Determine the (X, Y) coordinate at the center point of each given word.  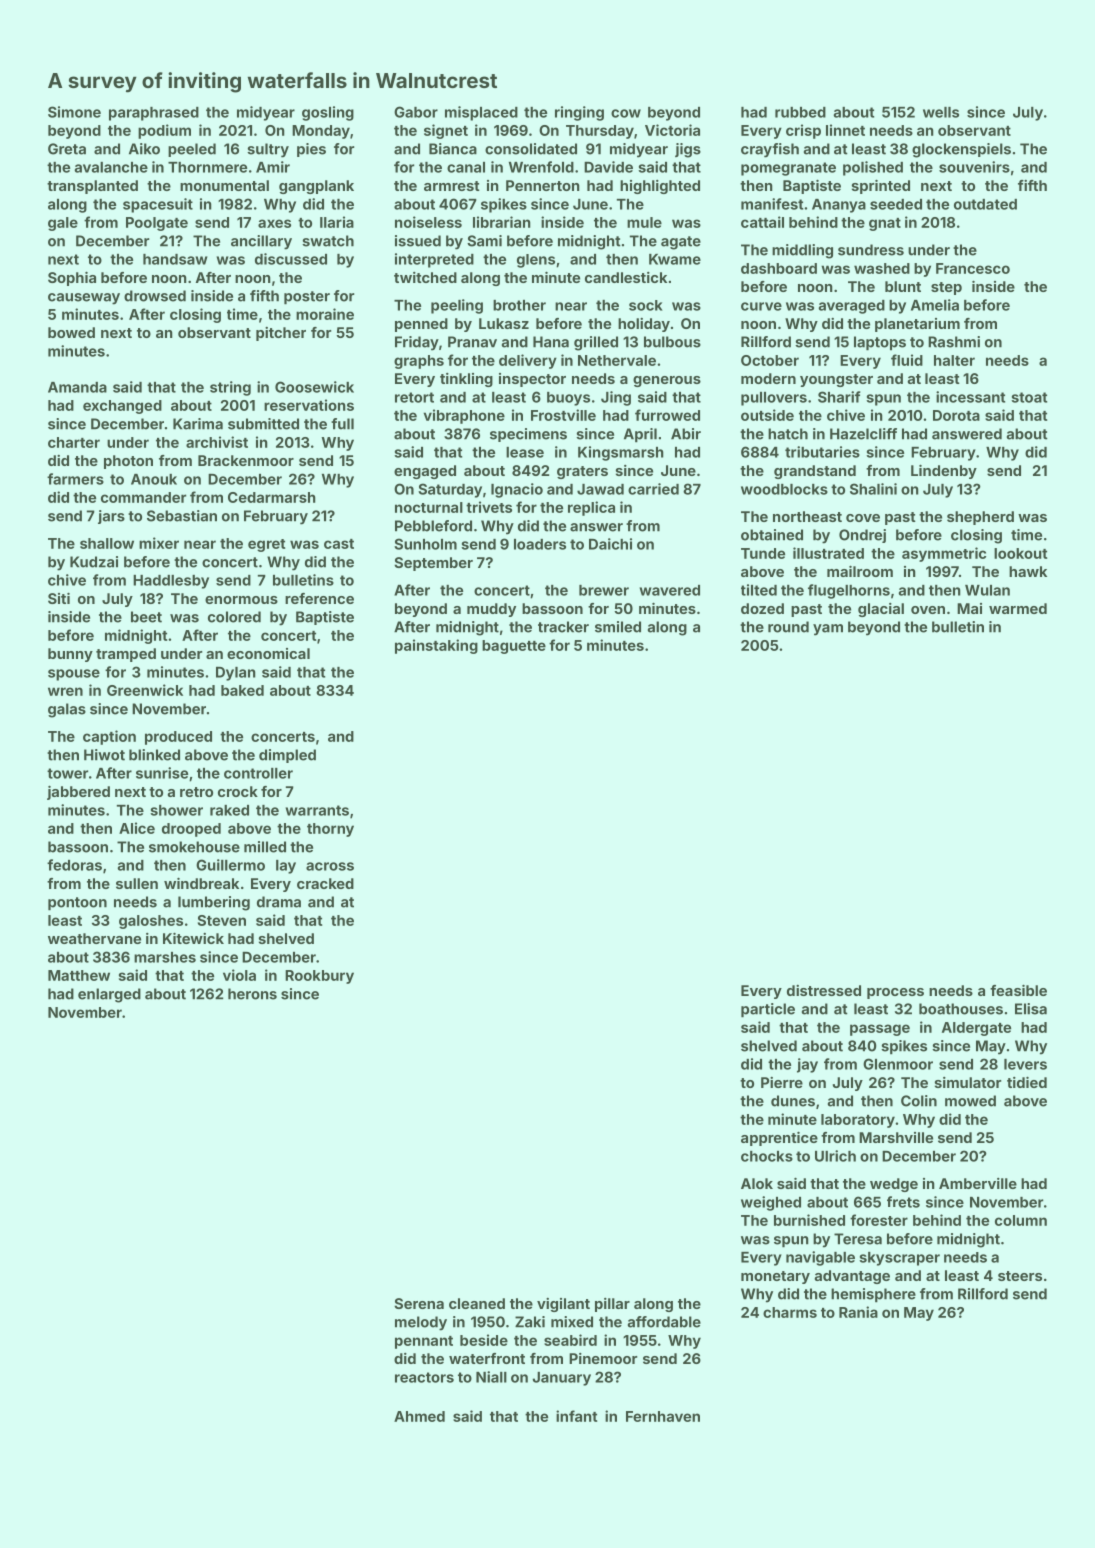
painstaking (436, 646)
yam (828, 630)
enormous (241, 600)
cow (626, 113)
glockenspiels (961, 150)
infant (576, 1416)
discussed (291, 259)
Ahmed (419, 1416)
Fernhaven (663, 1416)
